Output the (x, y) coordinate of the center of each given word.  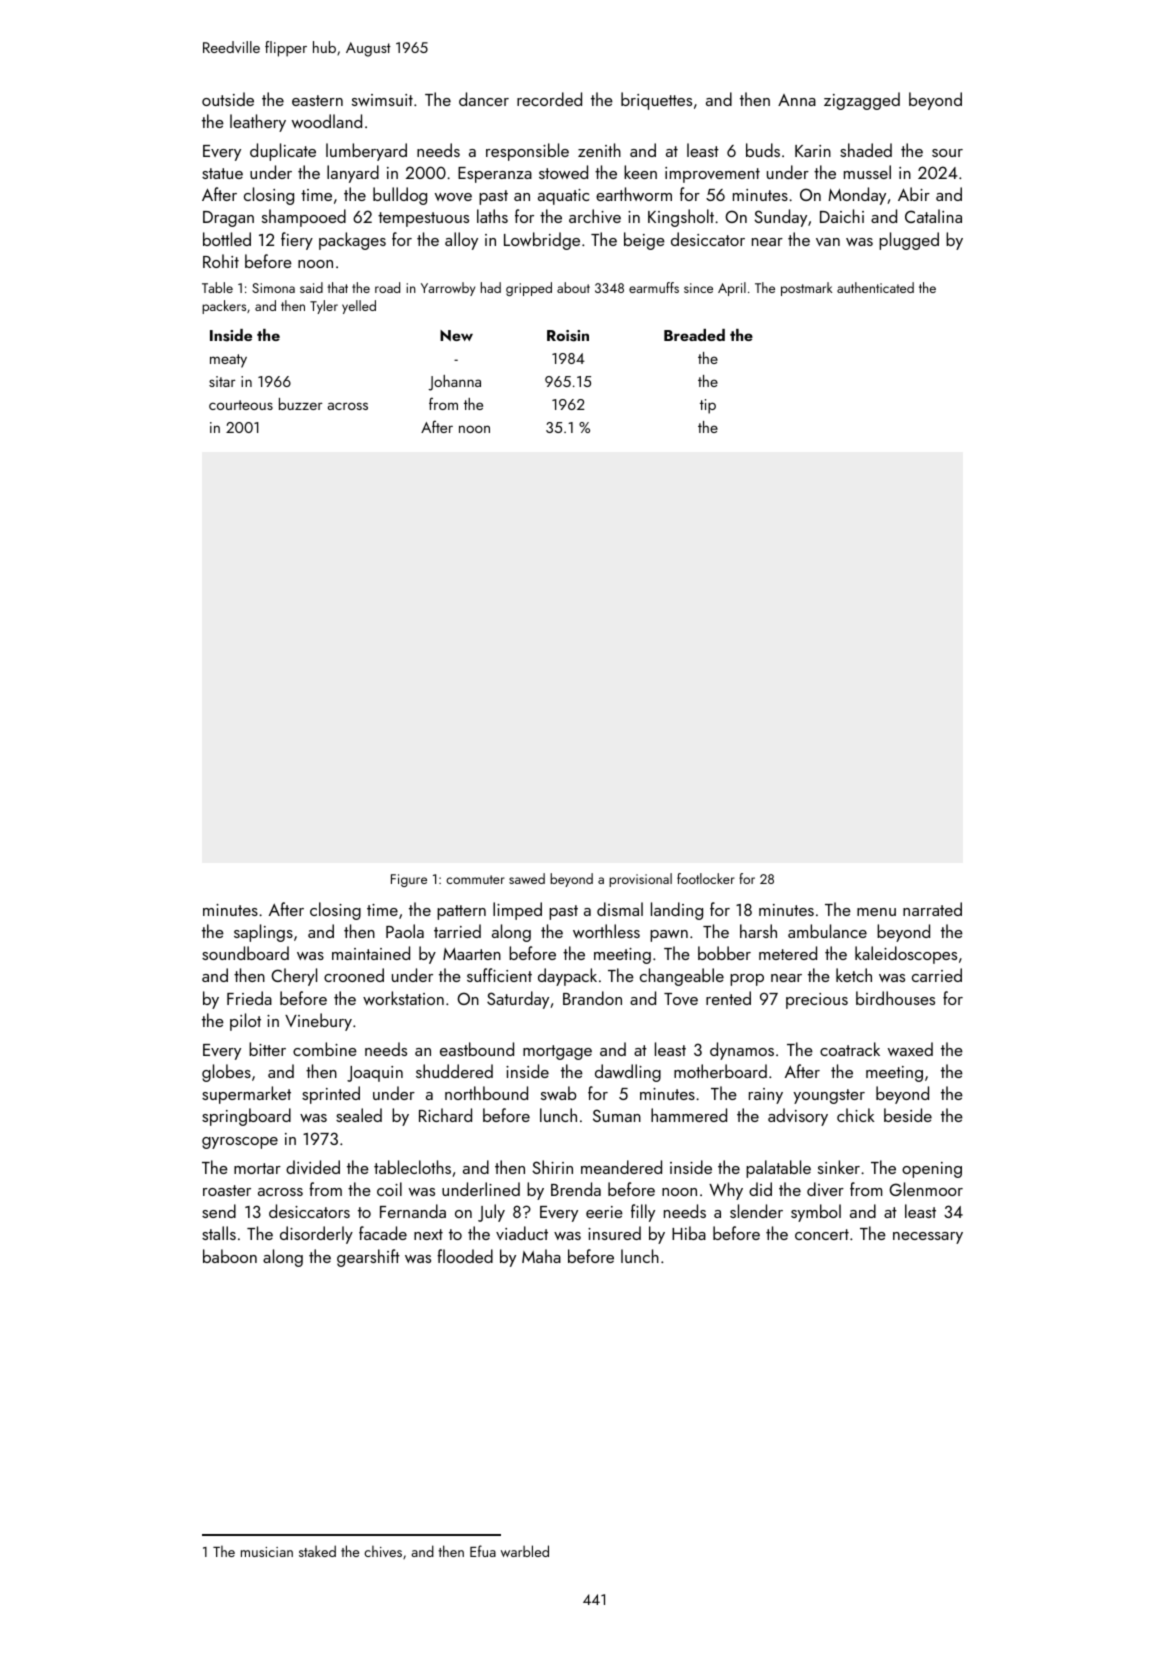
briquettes (656, 101)
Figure (409, 880)
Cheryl (294, 977)
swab (558, 1093)
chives (383, 1551)
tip (708, 406)
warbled (525, 1551)
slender (756, 1211)
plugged (909, 241)
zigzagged (862, 101)
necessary (928, 1238)
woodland (327, 121)
